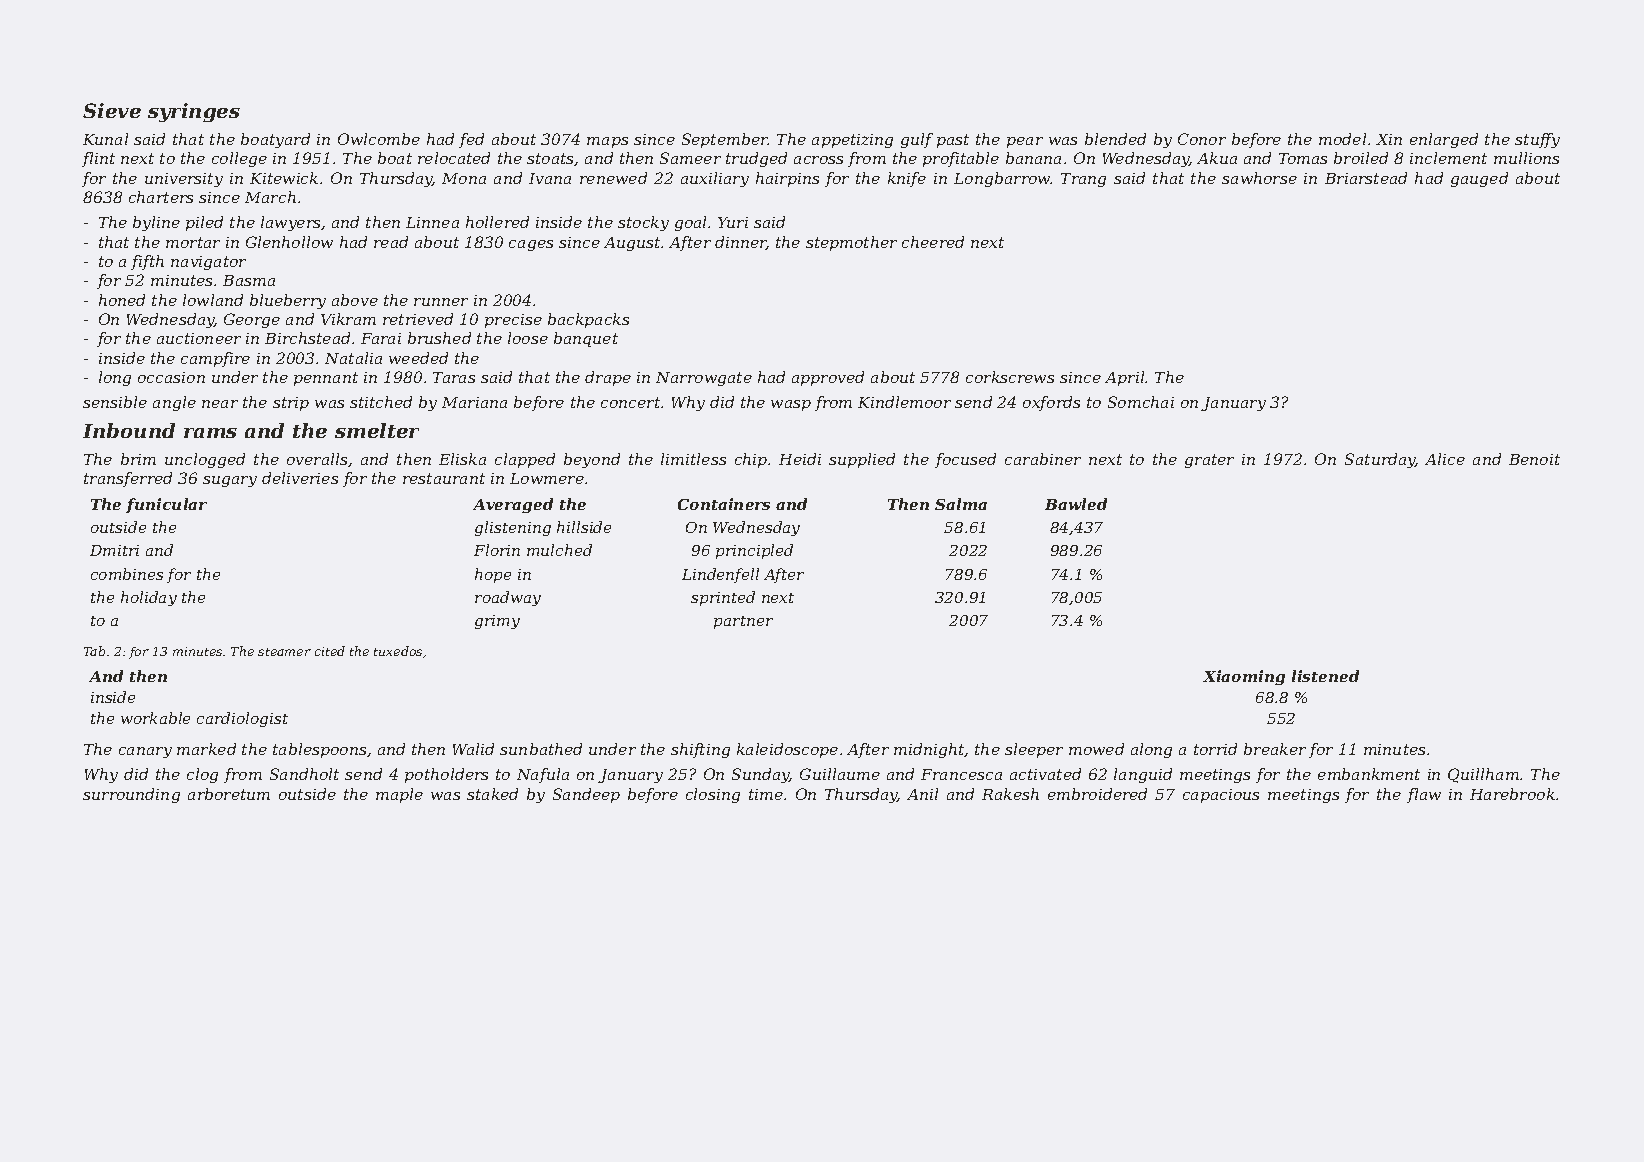 This page has width=1644, height=1162. Describe the element at coordinates (1124, 378) in the page. I see `April` at that location.
